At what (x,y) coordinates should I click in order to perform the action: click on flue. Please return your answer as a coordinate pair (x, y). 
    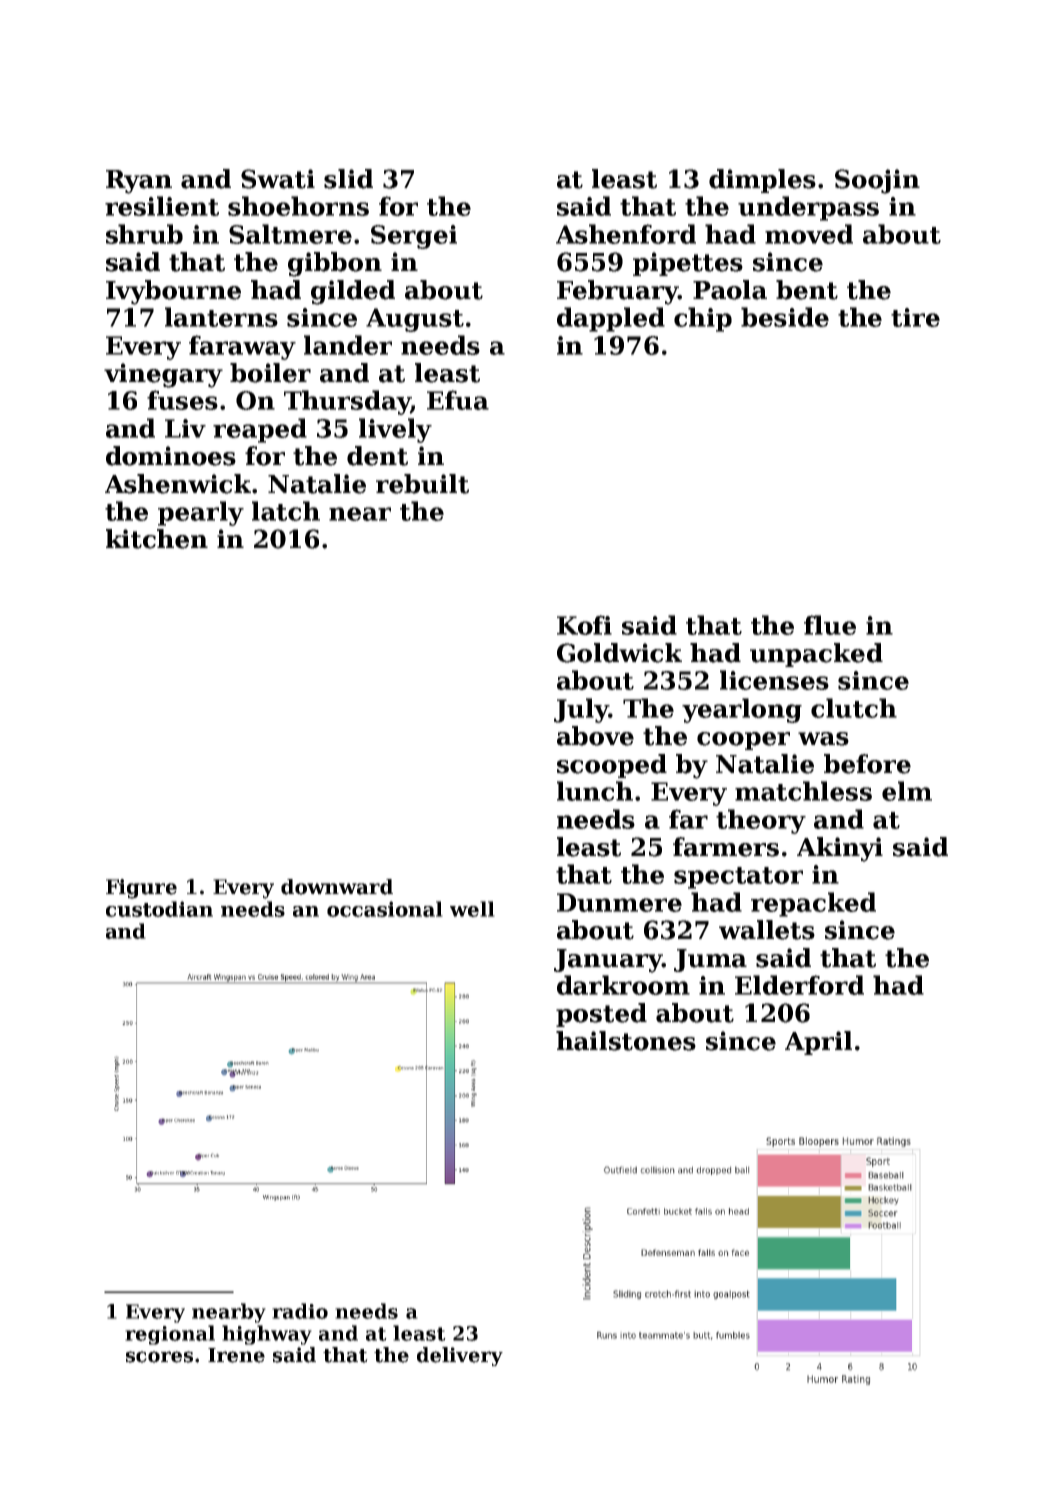
    Looking at the image, I should click on (830, 625).
